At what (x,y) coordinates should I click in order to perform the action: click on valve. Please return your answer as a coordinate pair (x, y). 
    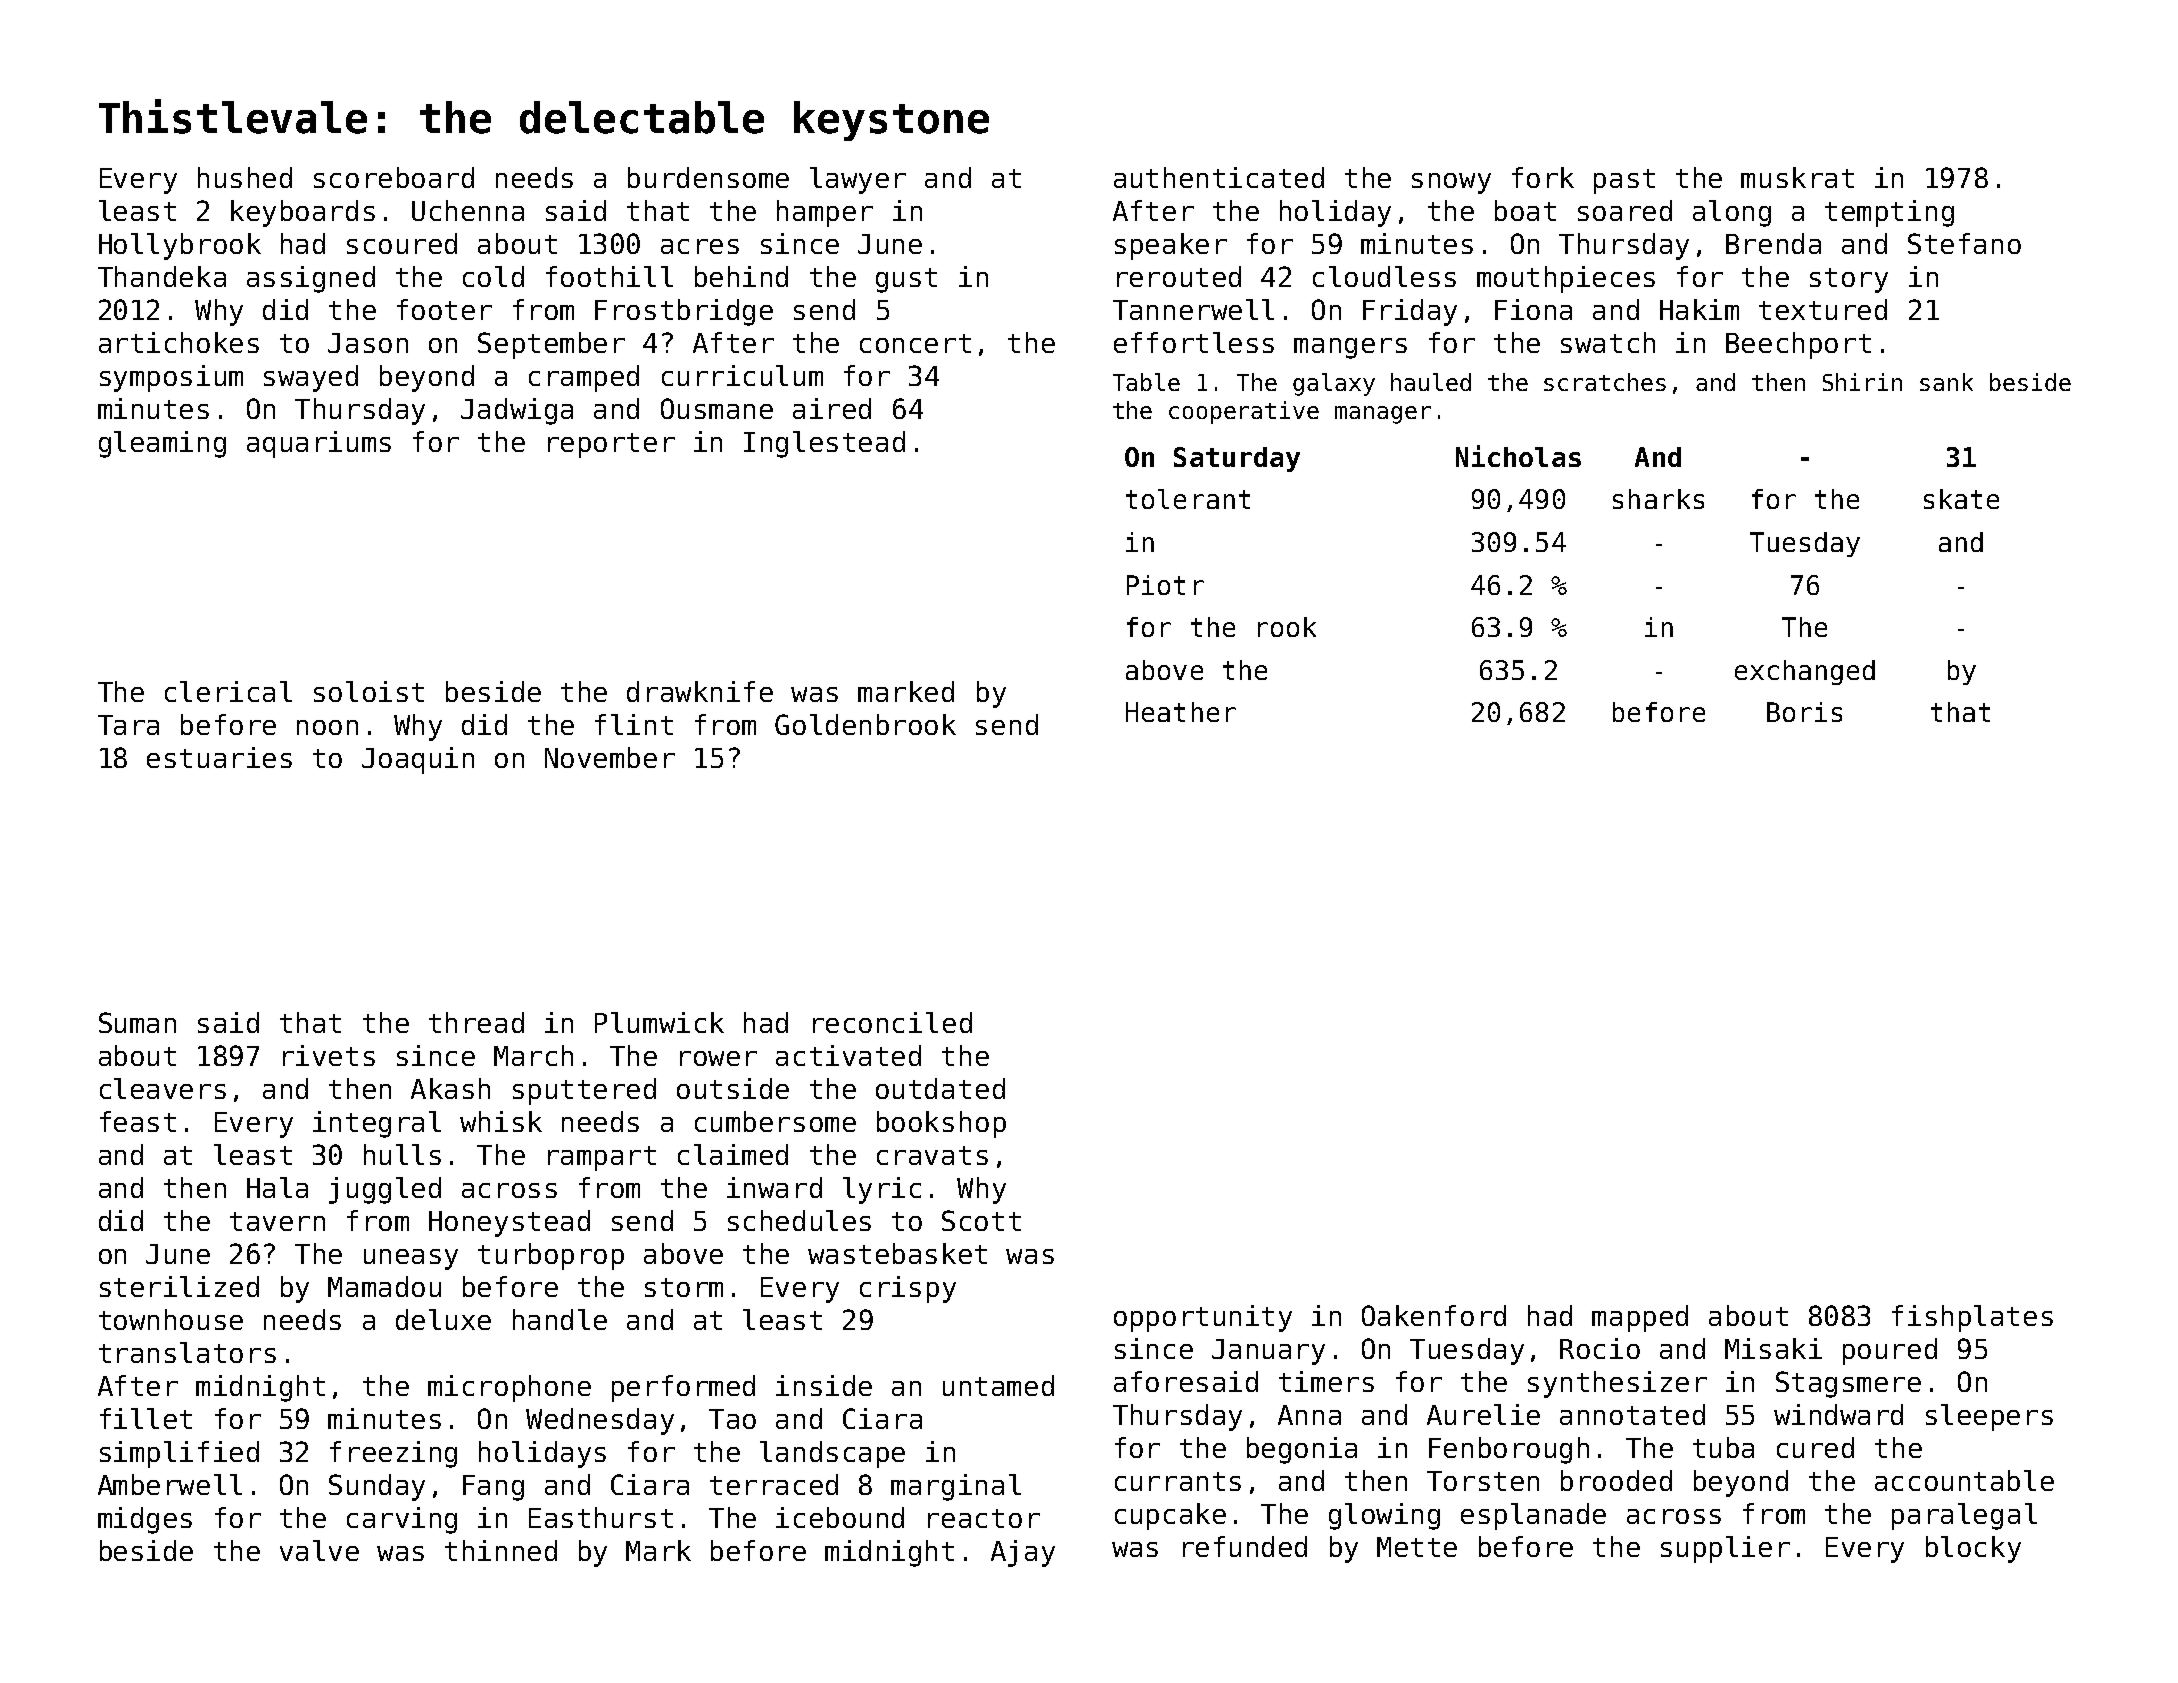
    Looking at the image, I should click on (319, 1550).
